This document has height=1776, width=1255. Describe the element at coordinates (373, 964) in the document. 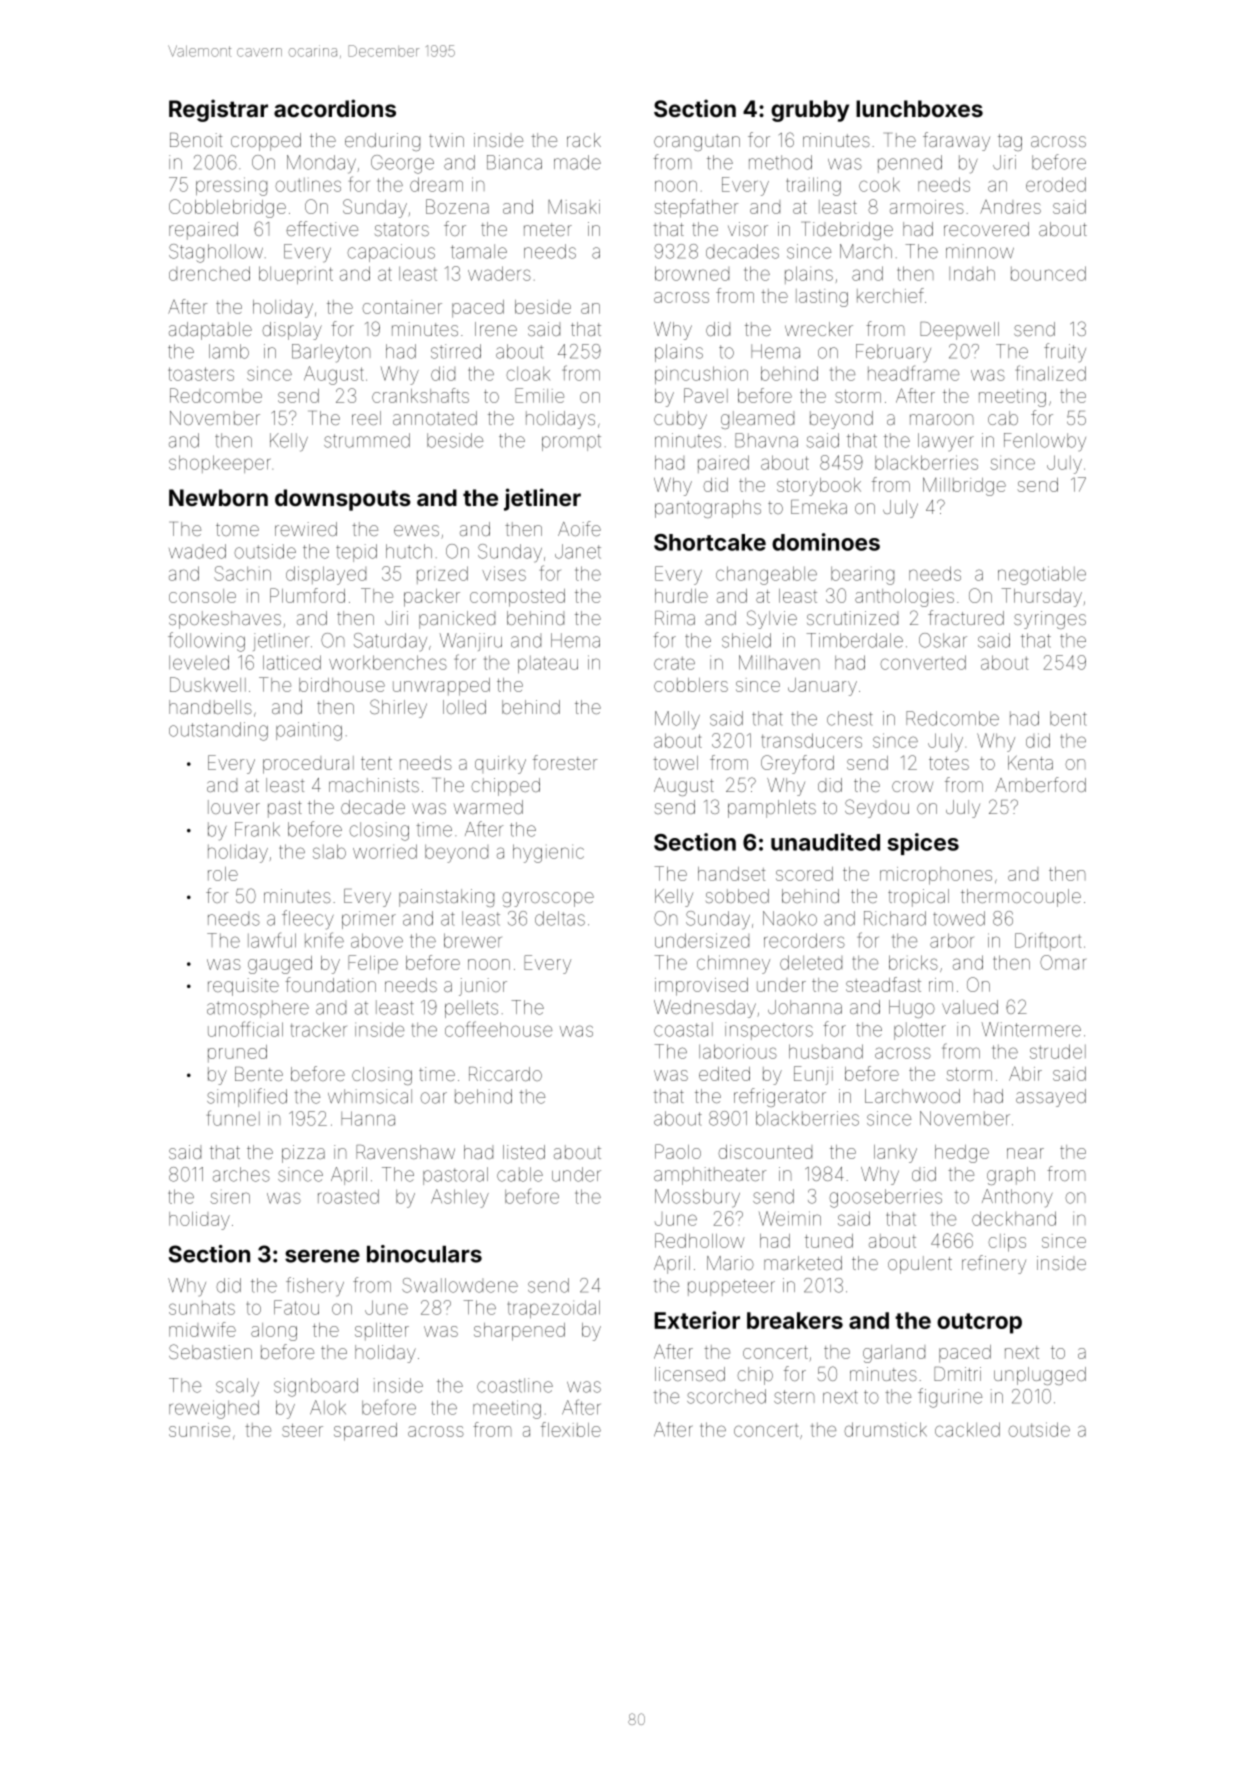

I see `Felipe` at that location.
